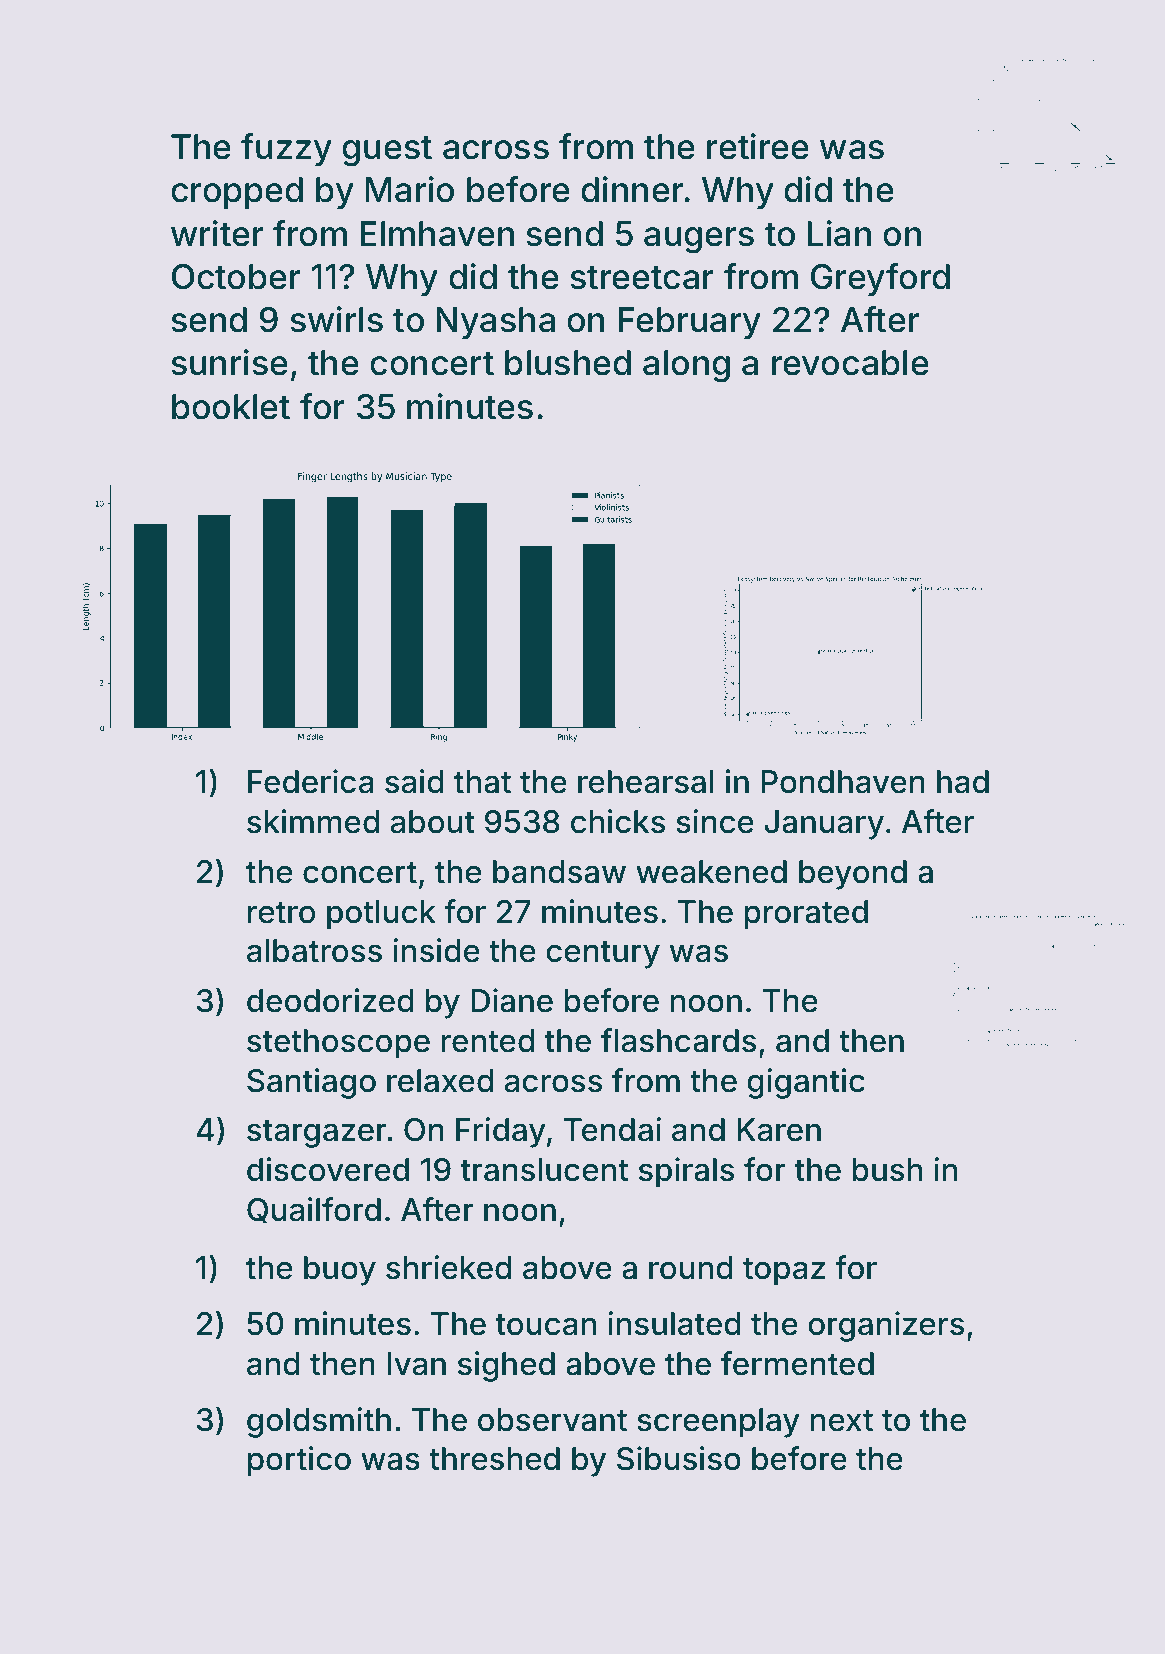  What do you see at coordinates (843, 782) in the screenshot?
I see `Pondhaven` at bounding box center [843, 782].
